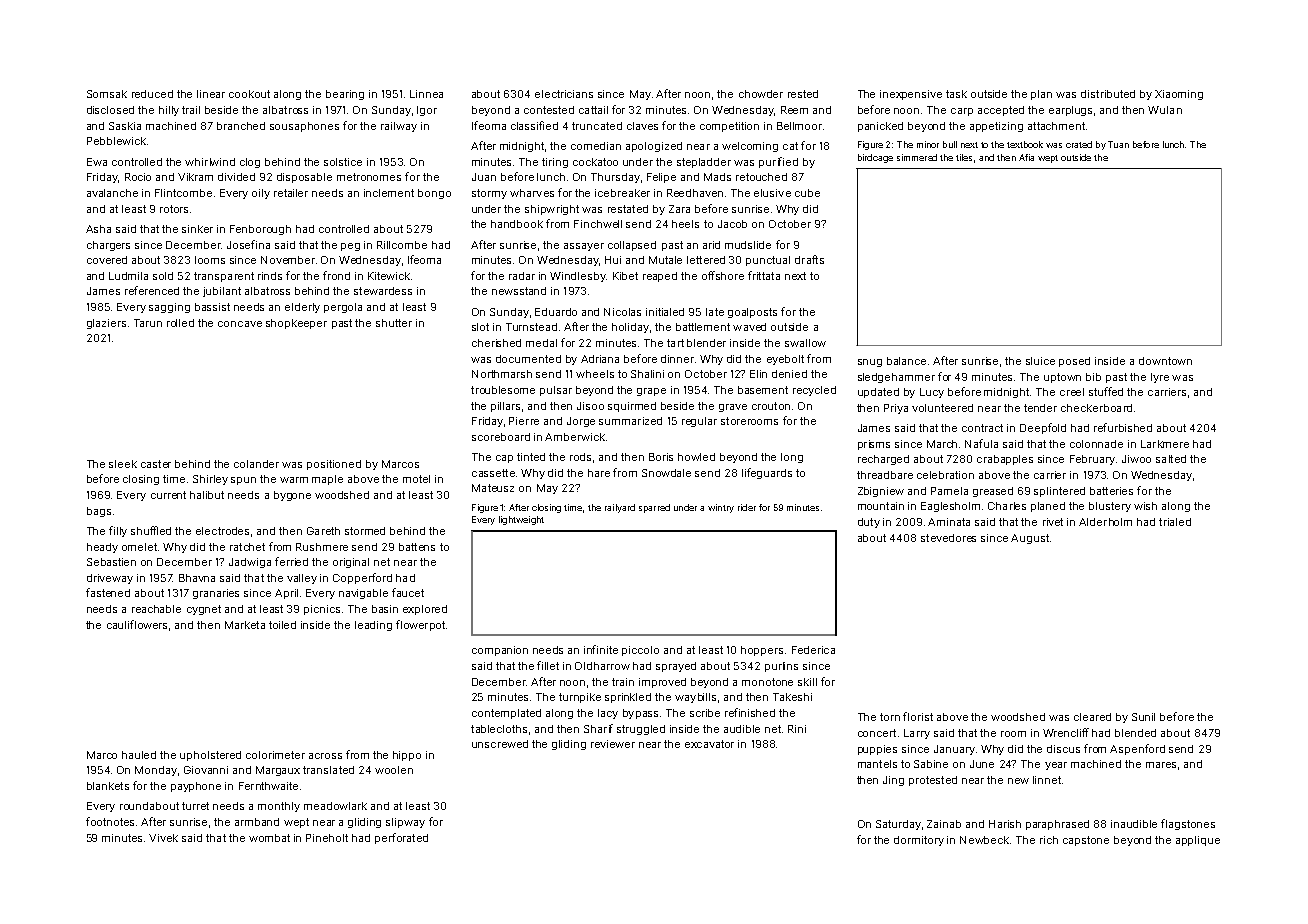 Image resolution: width=1308 pixels, height=924 pixels. I want to click on Alderholm, so click(1105, 522).
